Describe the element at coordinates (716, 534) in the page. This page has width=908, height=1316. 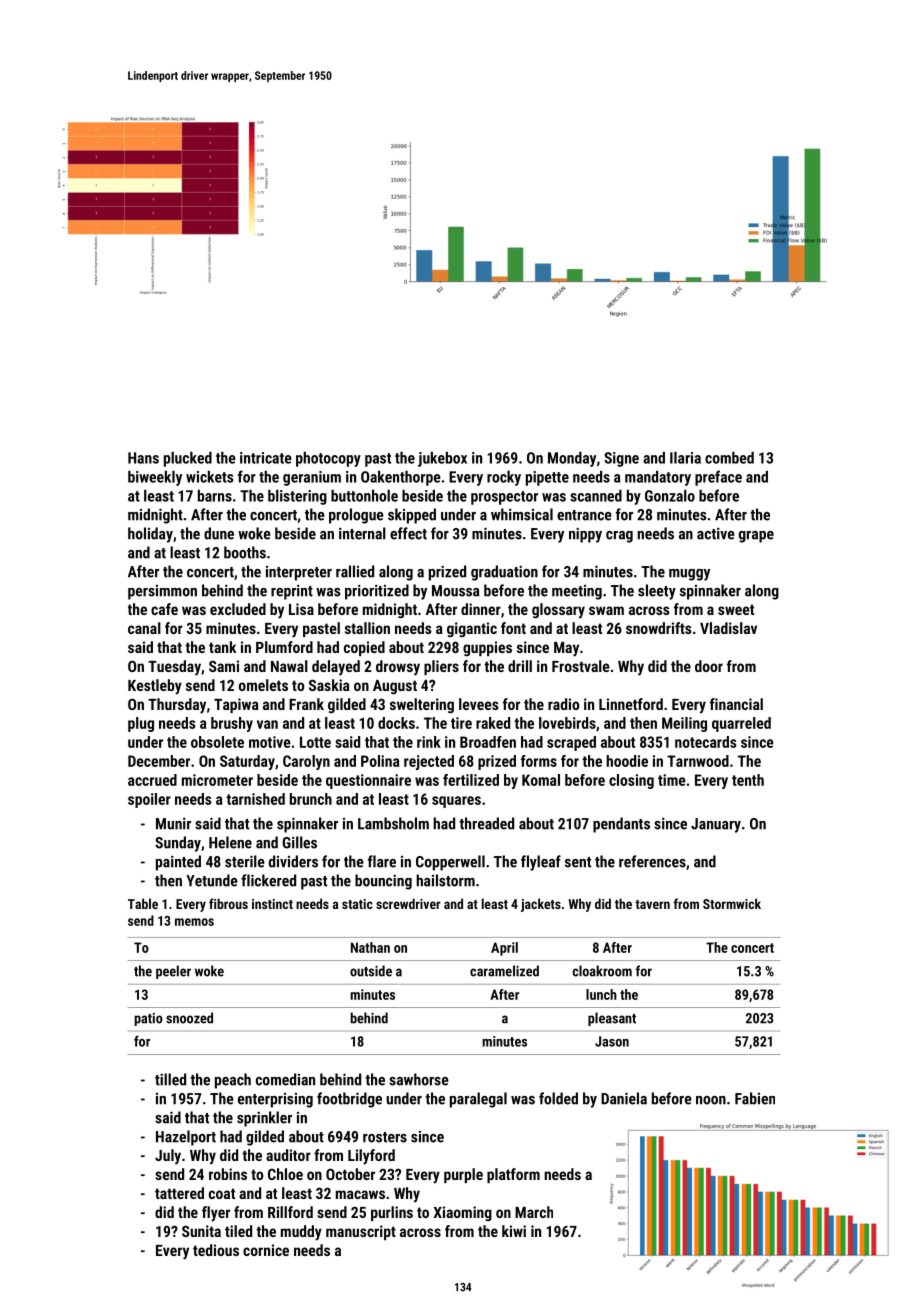
I see `active` at that location.
